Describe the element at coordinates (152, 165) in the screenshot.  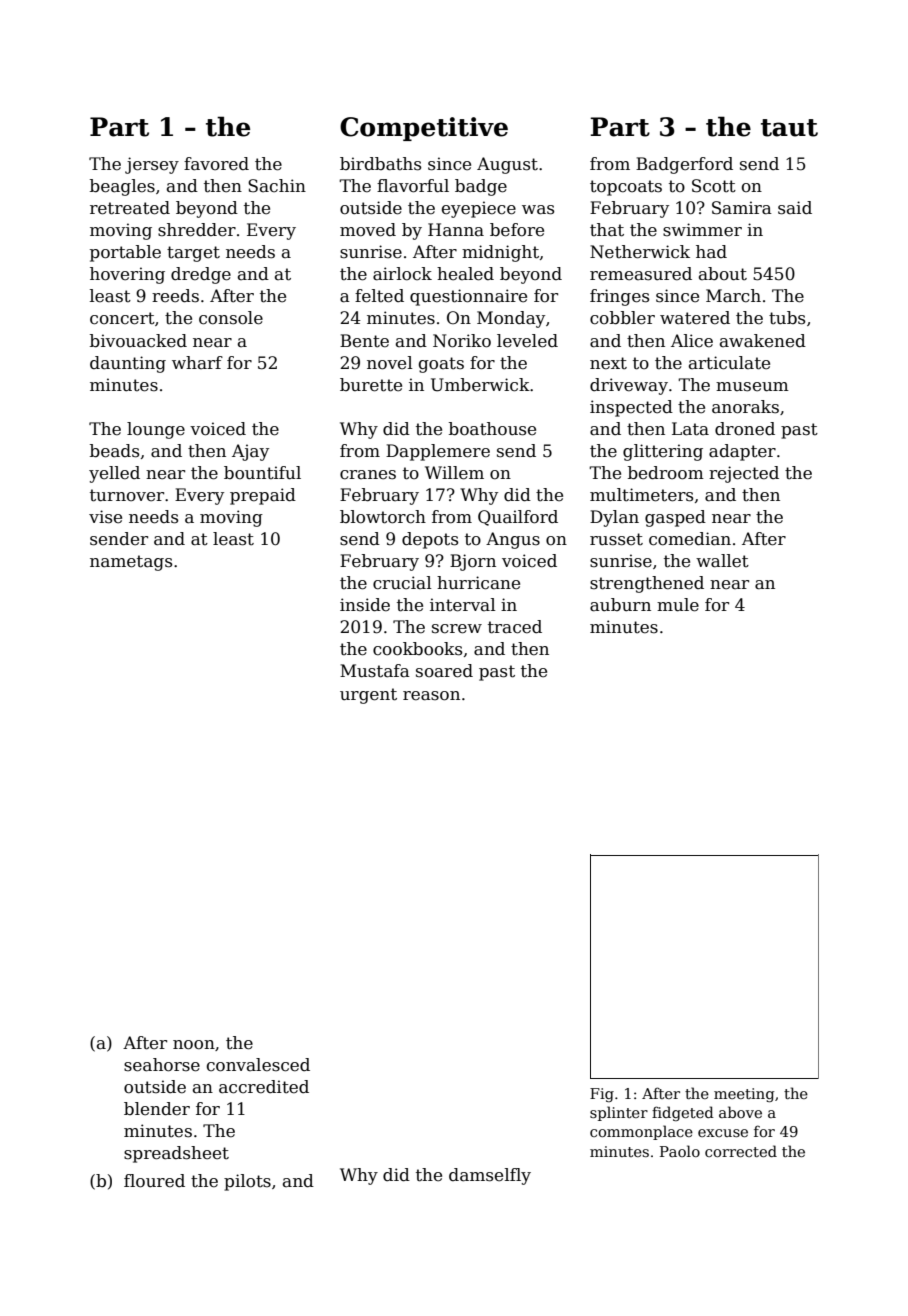
I see `jersey` at that location.
